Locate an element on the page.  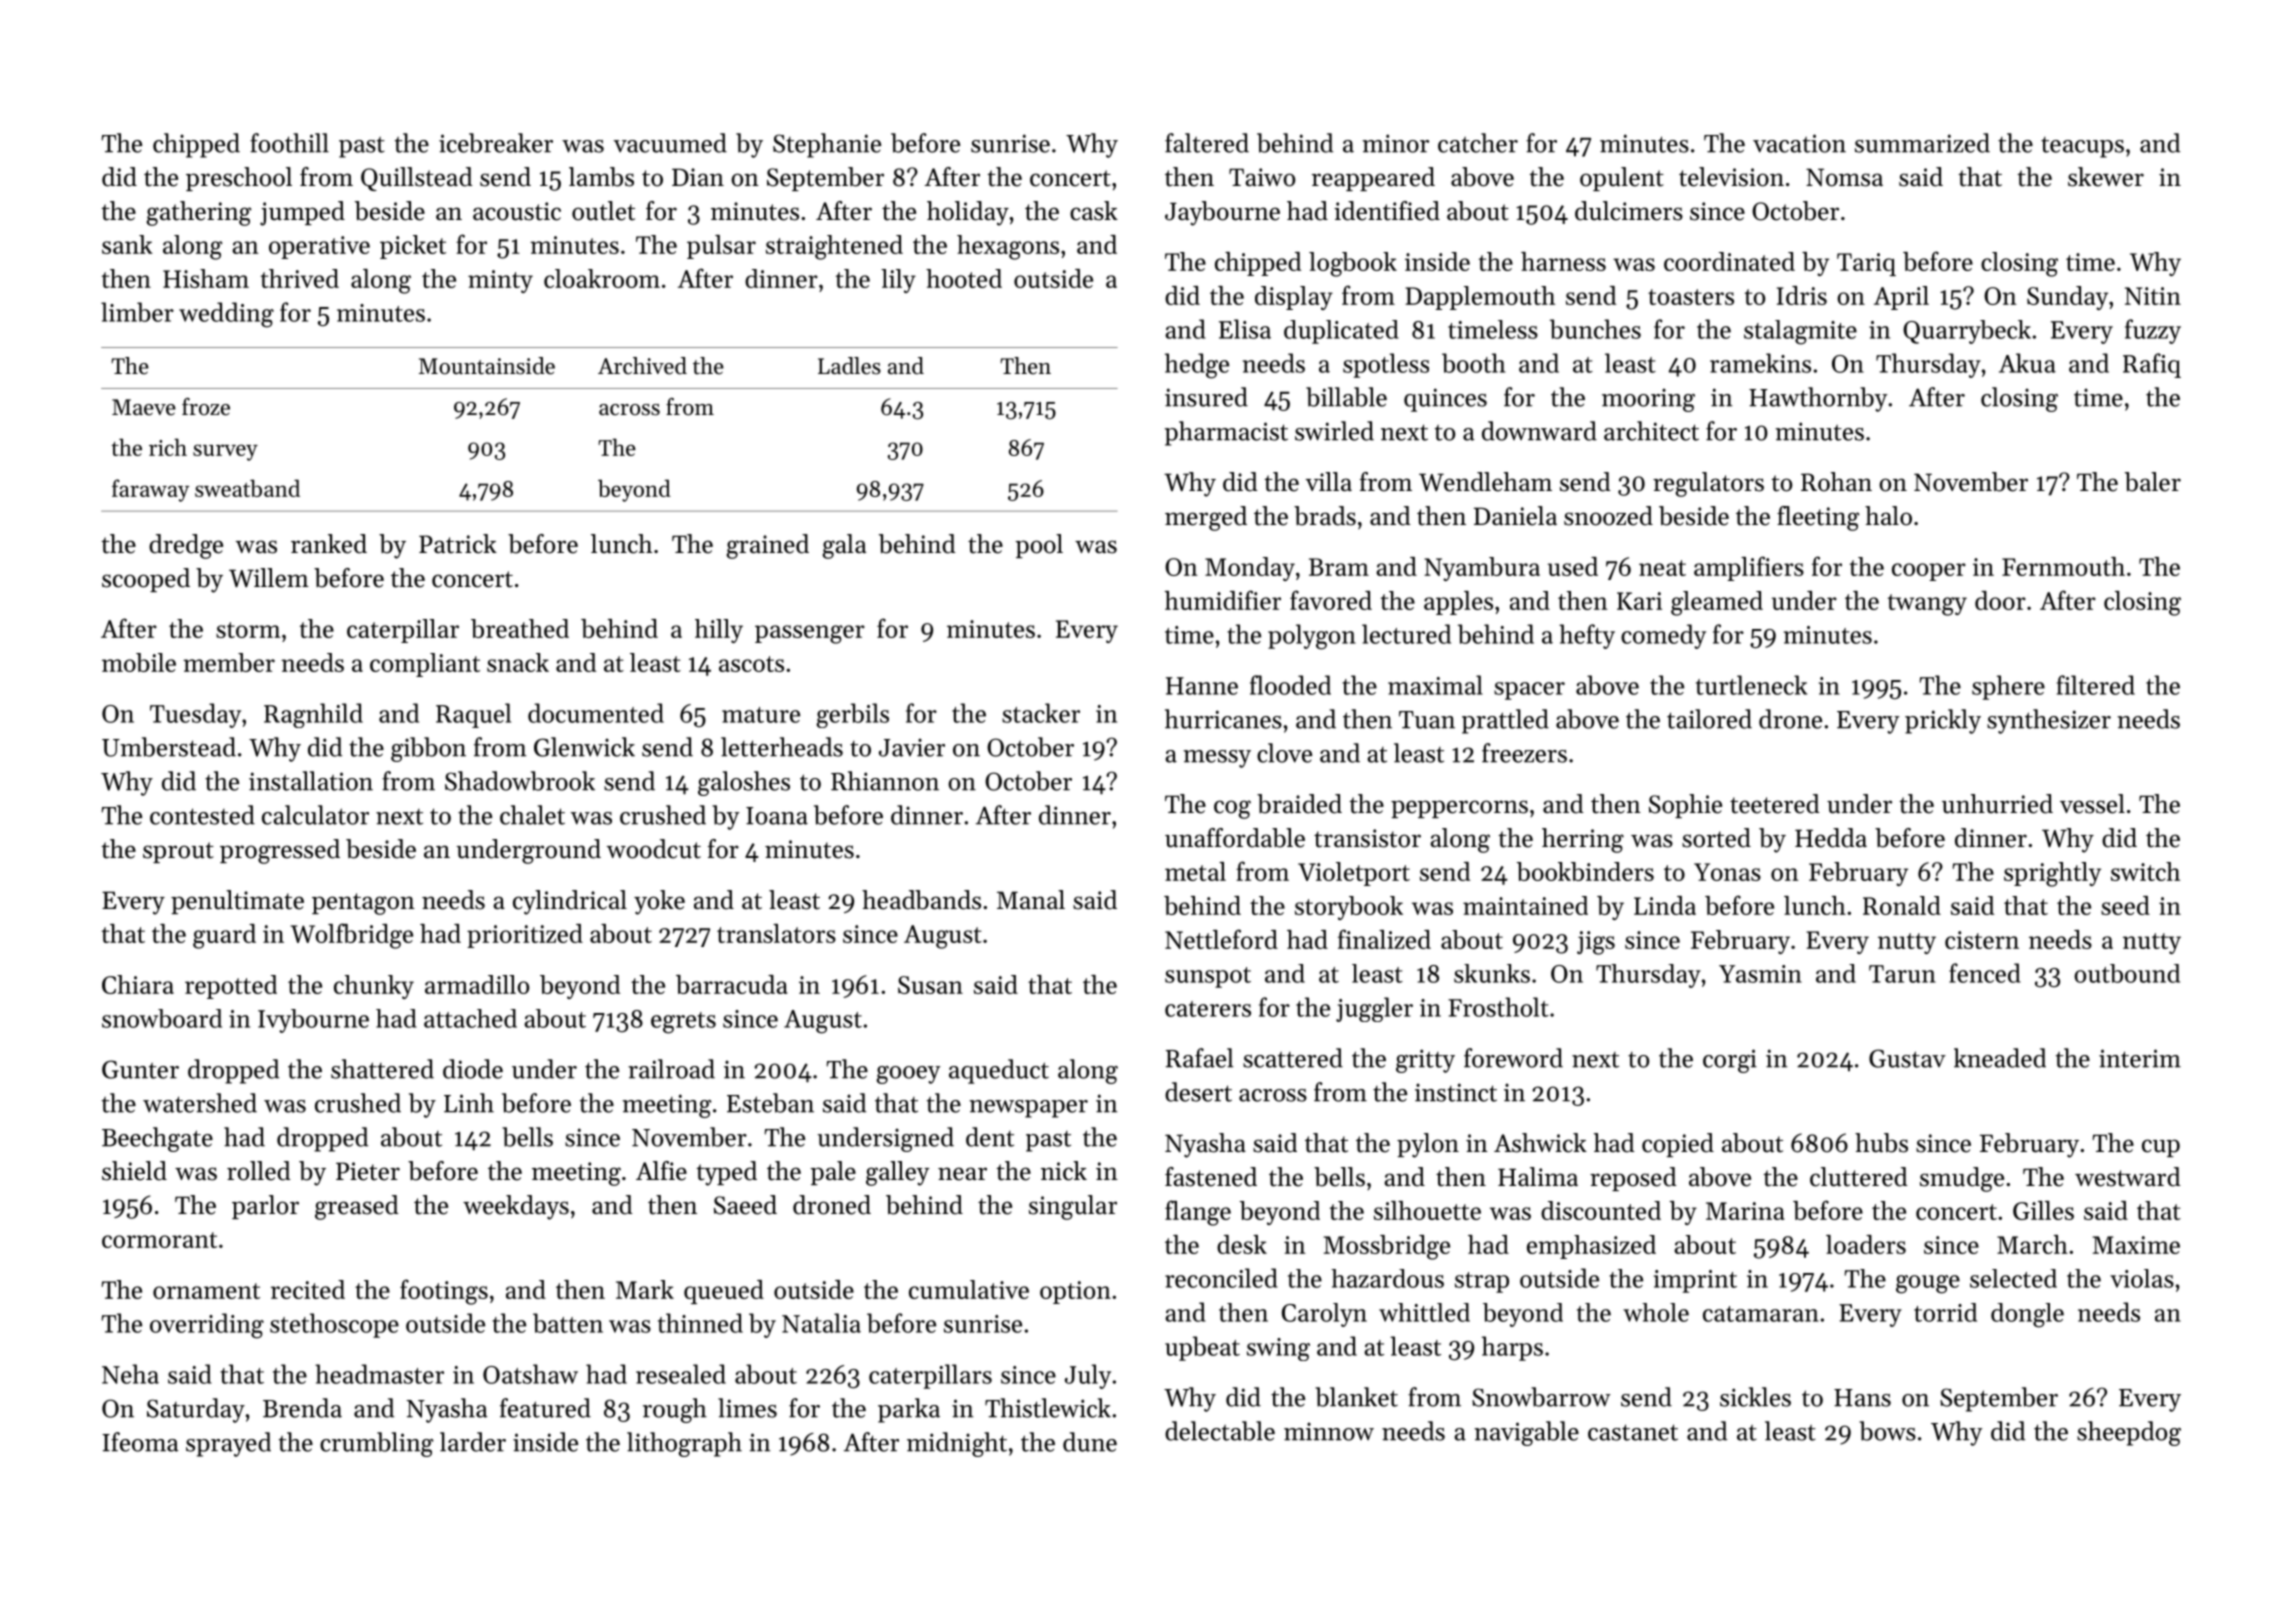
pharmacist is located at coordinates (1226, 433).
